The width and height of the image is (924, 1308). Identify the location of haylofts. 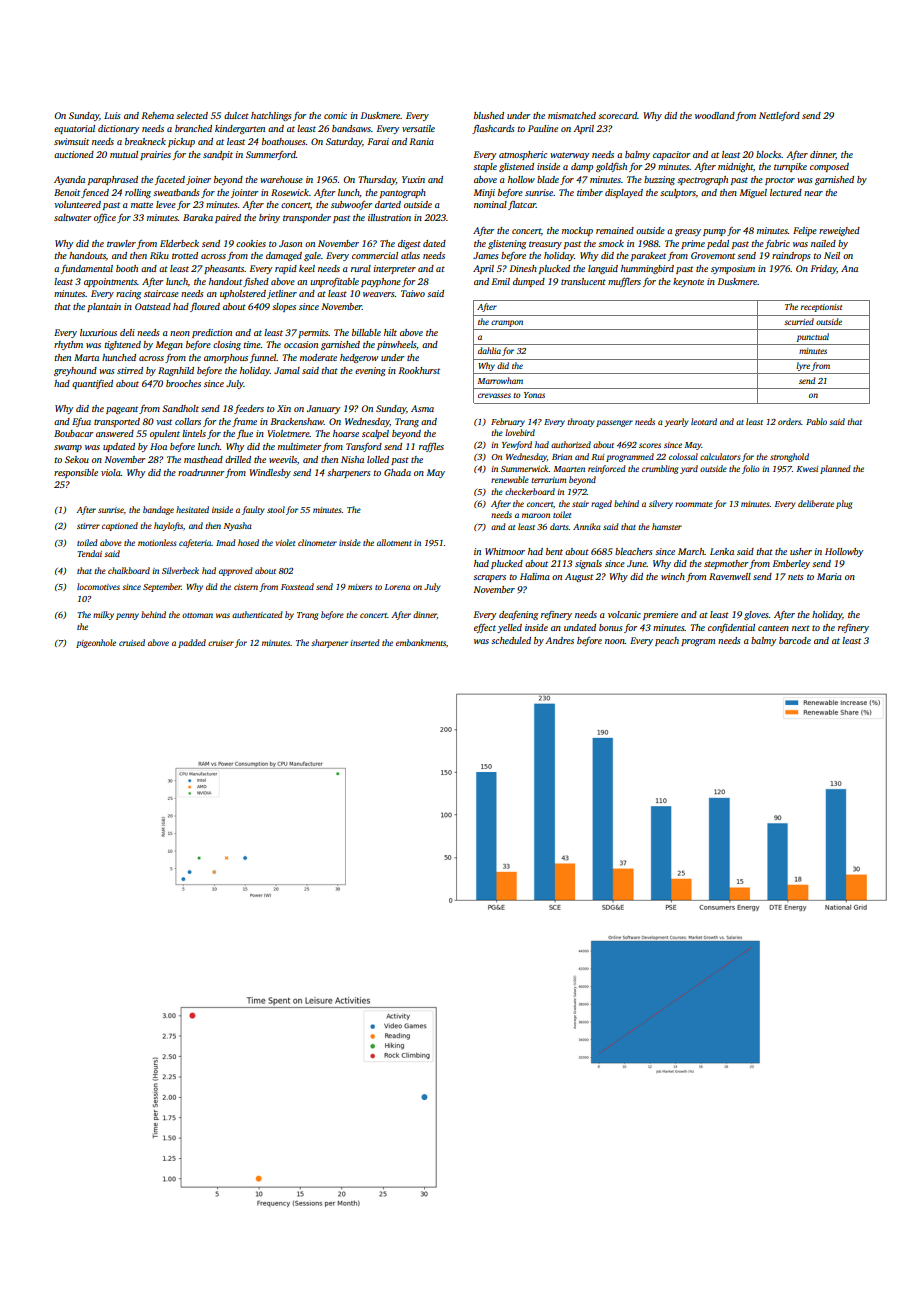
(168, 526).
